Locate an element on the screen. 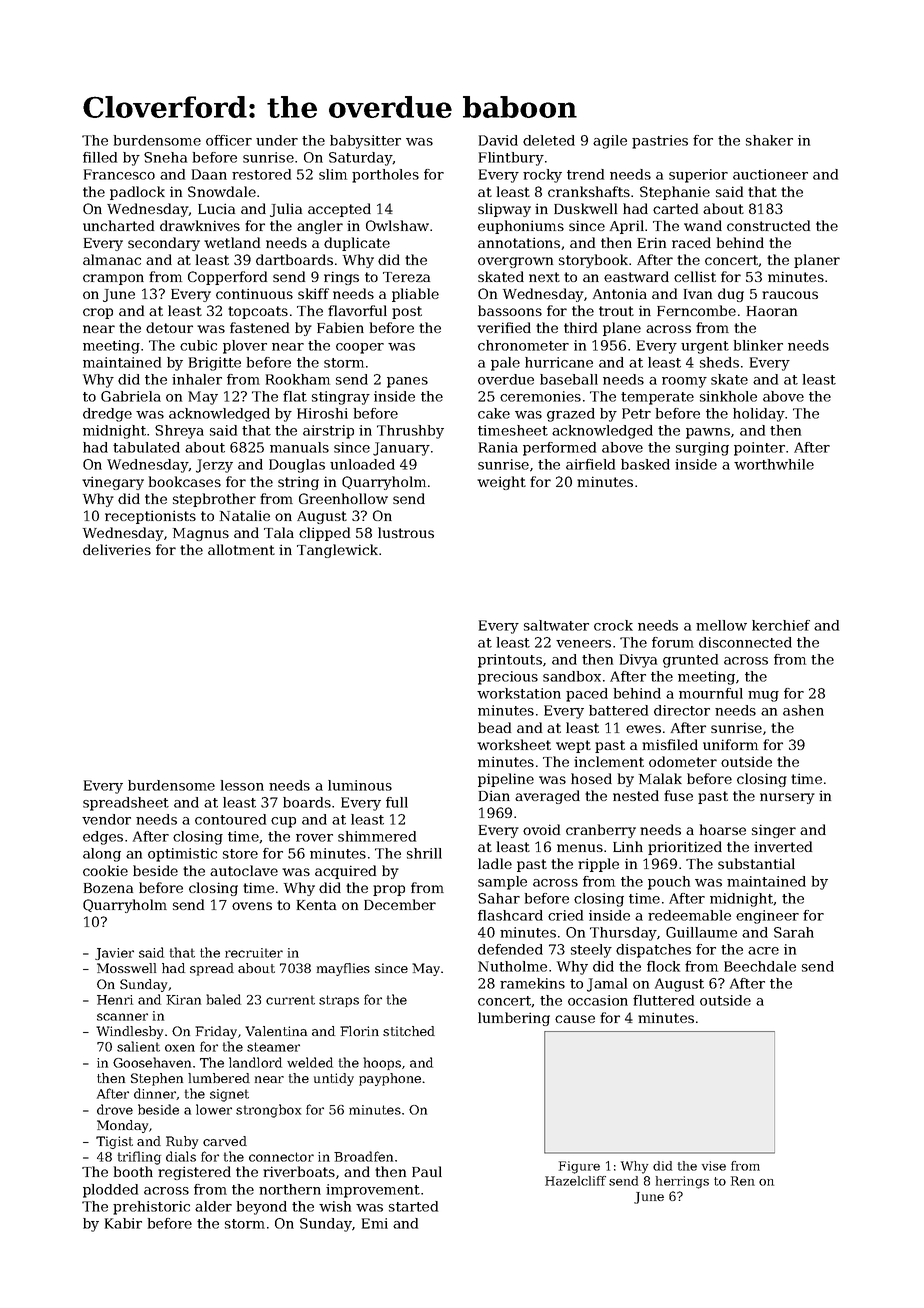 The width and height of the screenshot is (924, 1308). lesson is located at coordinates (242, 785).
